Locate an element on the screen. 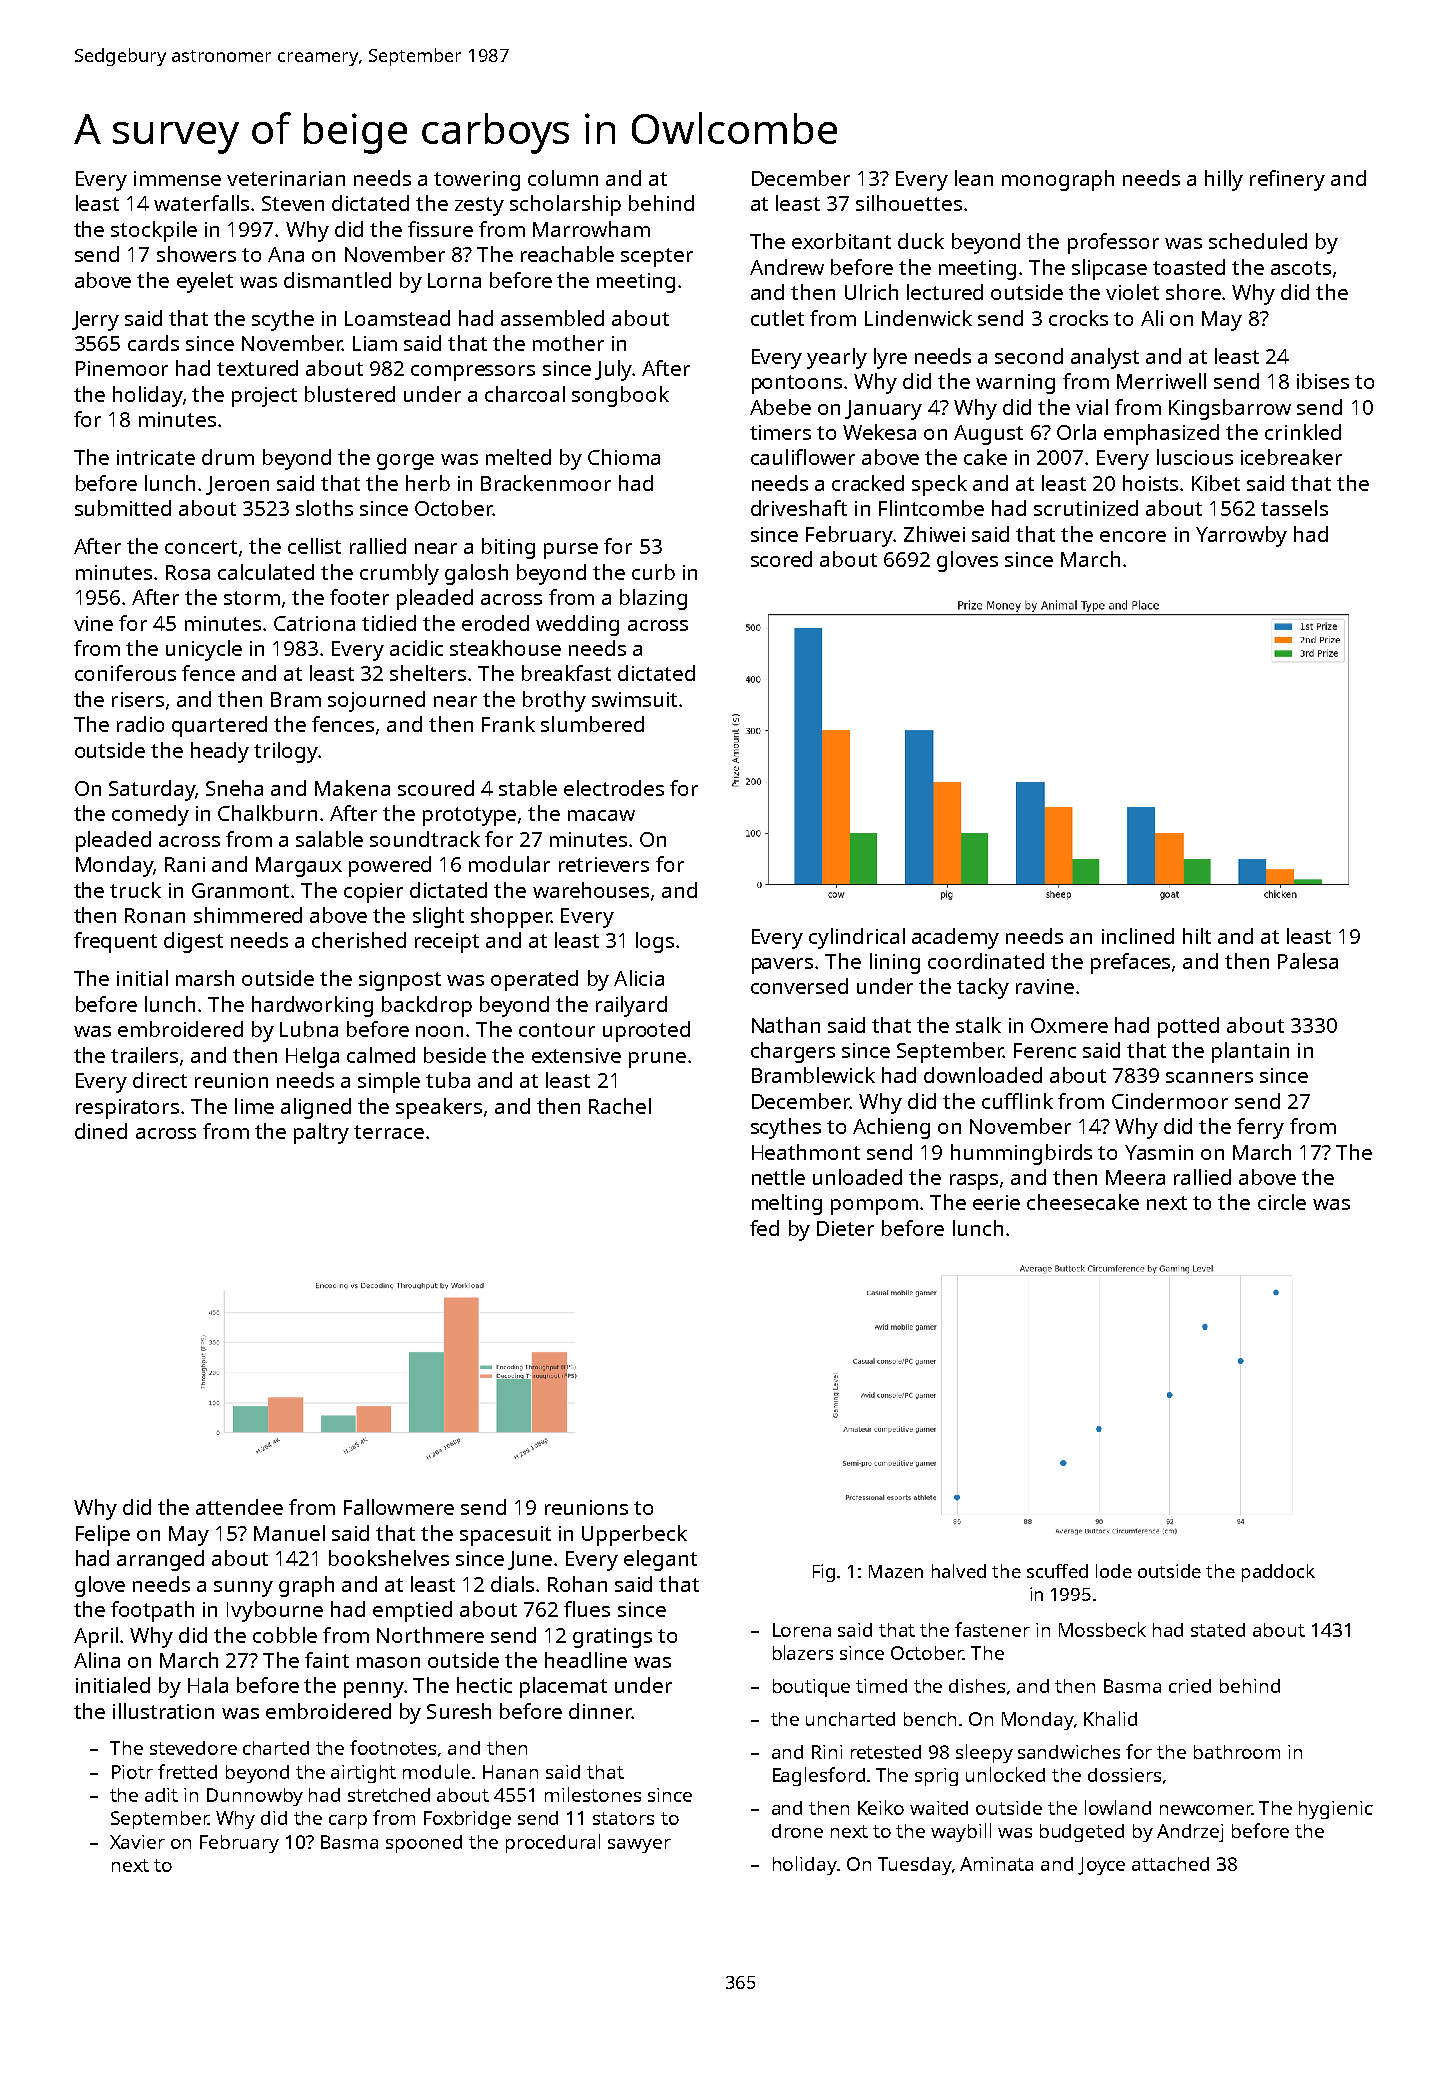 The height and width of the screenshot is (2100, 1450). lyre is located at coordinates (890, 358).
